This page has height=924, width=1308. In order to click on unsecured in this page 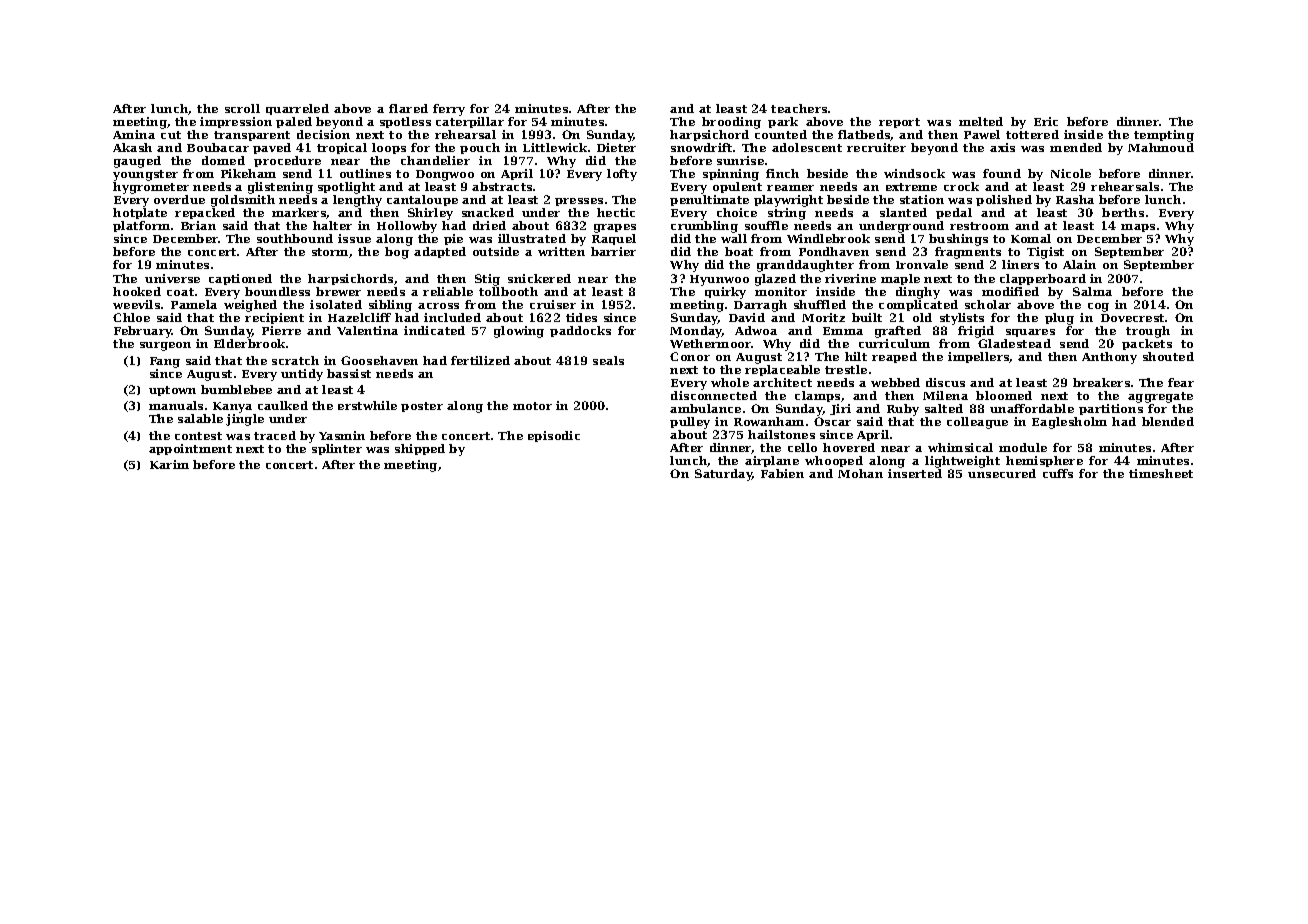, I will do `click(1002, 473)`.
